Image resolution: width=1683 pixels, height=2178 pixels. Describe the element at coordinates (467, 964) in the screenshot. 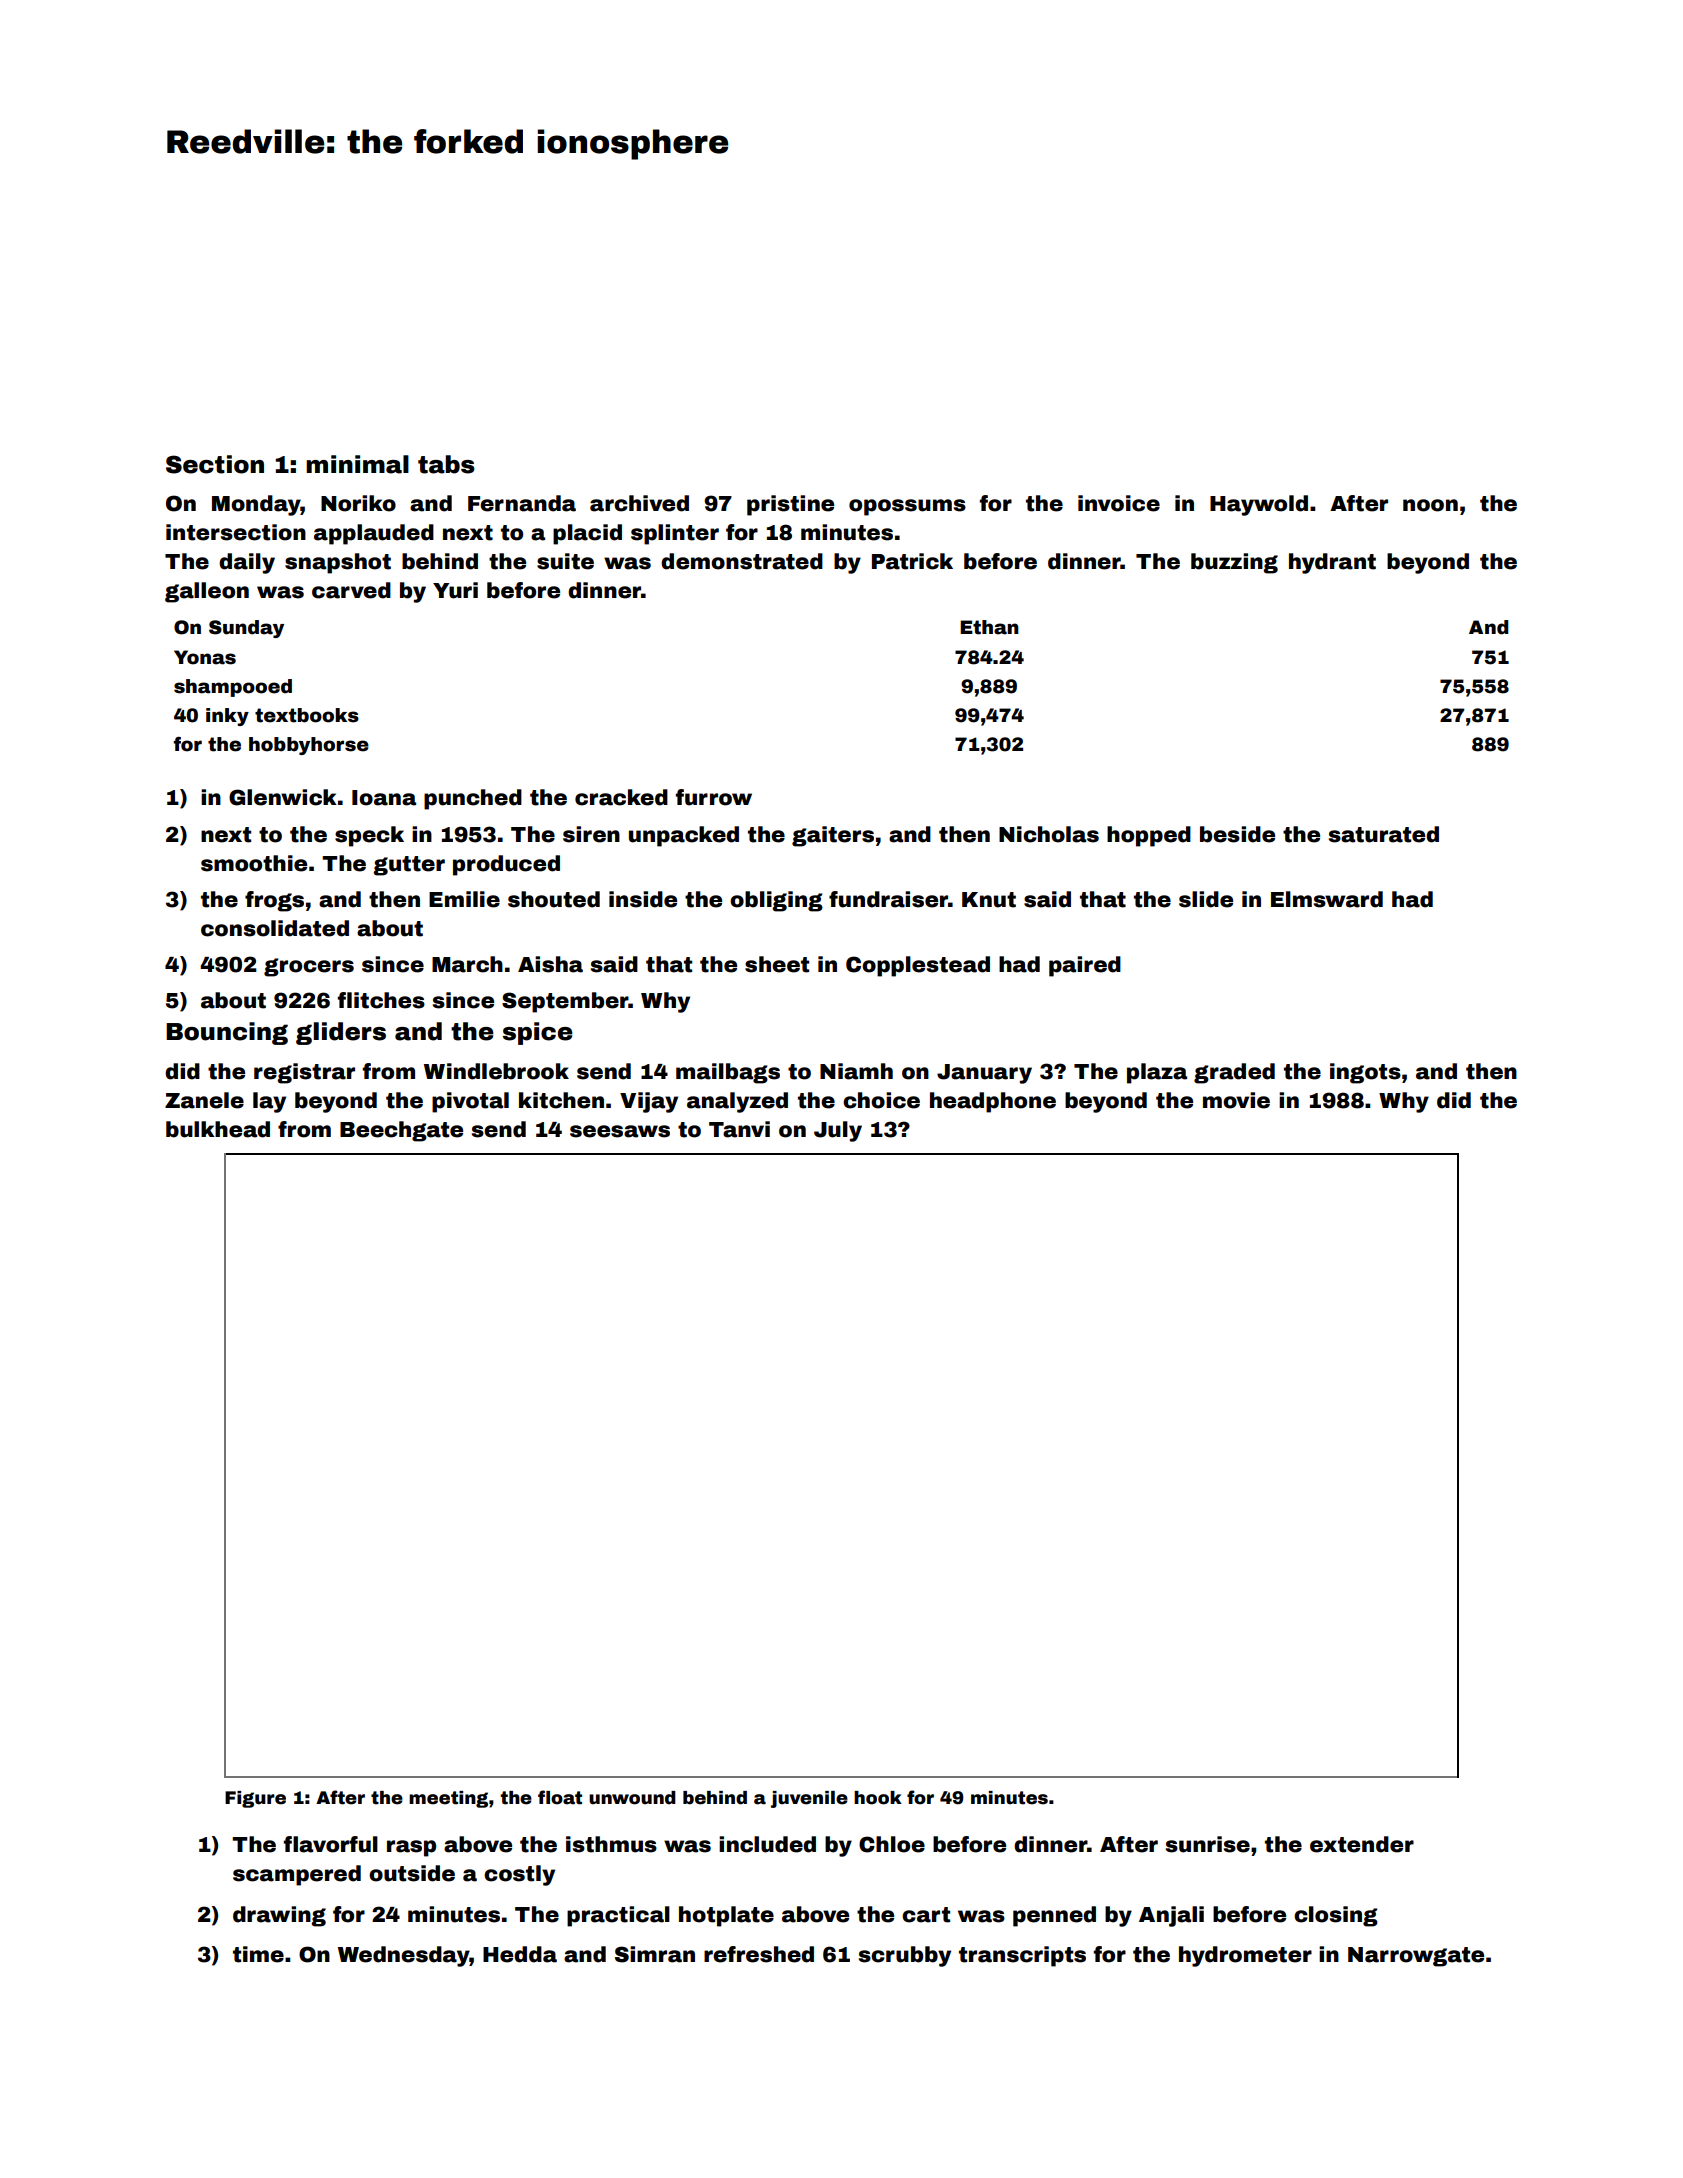

I see `March` at that location.
